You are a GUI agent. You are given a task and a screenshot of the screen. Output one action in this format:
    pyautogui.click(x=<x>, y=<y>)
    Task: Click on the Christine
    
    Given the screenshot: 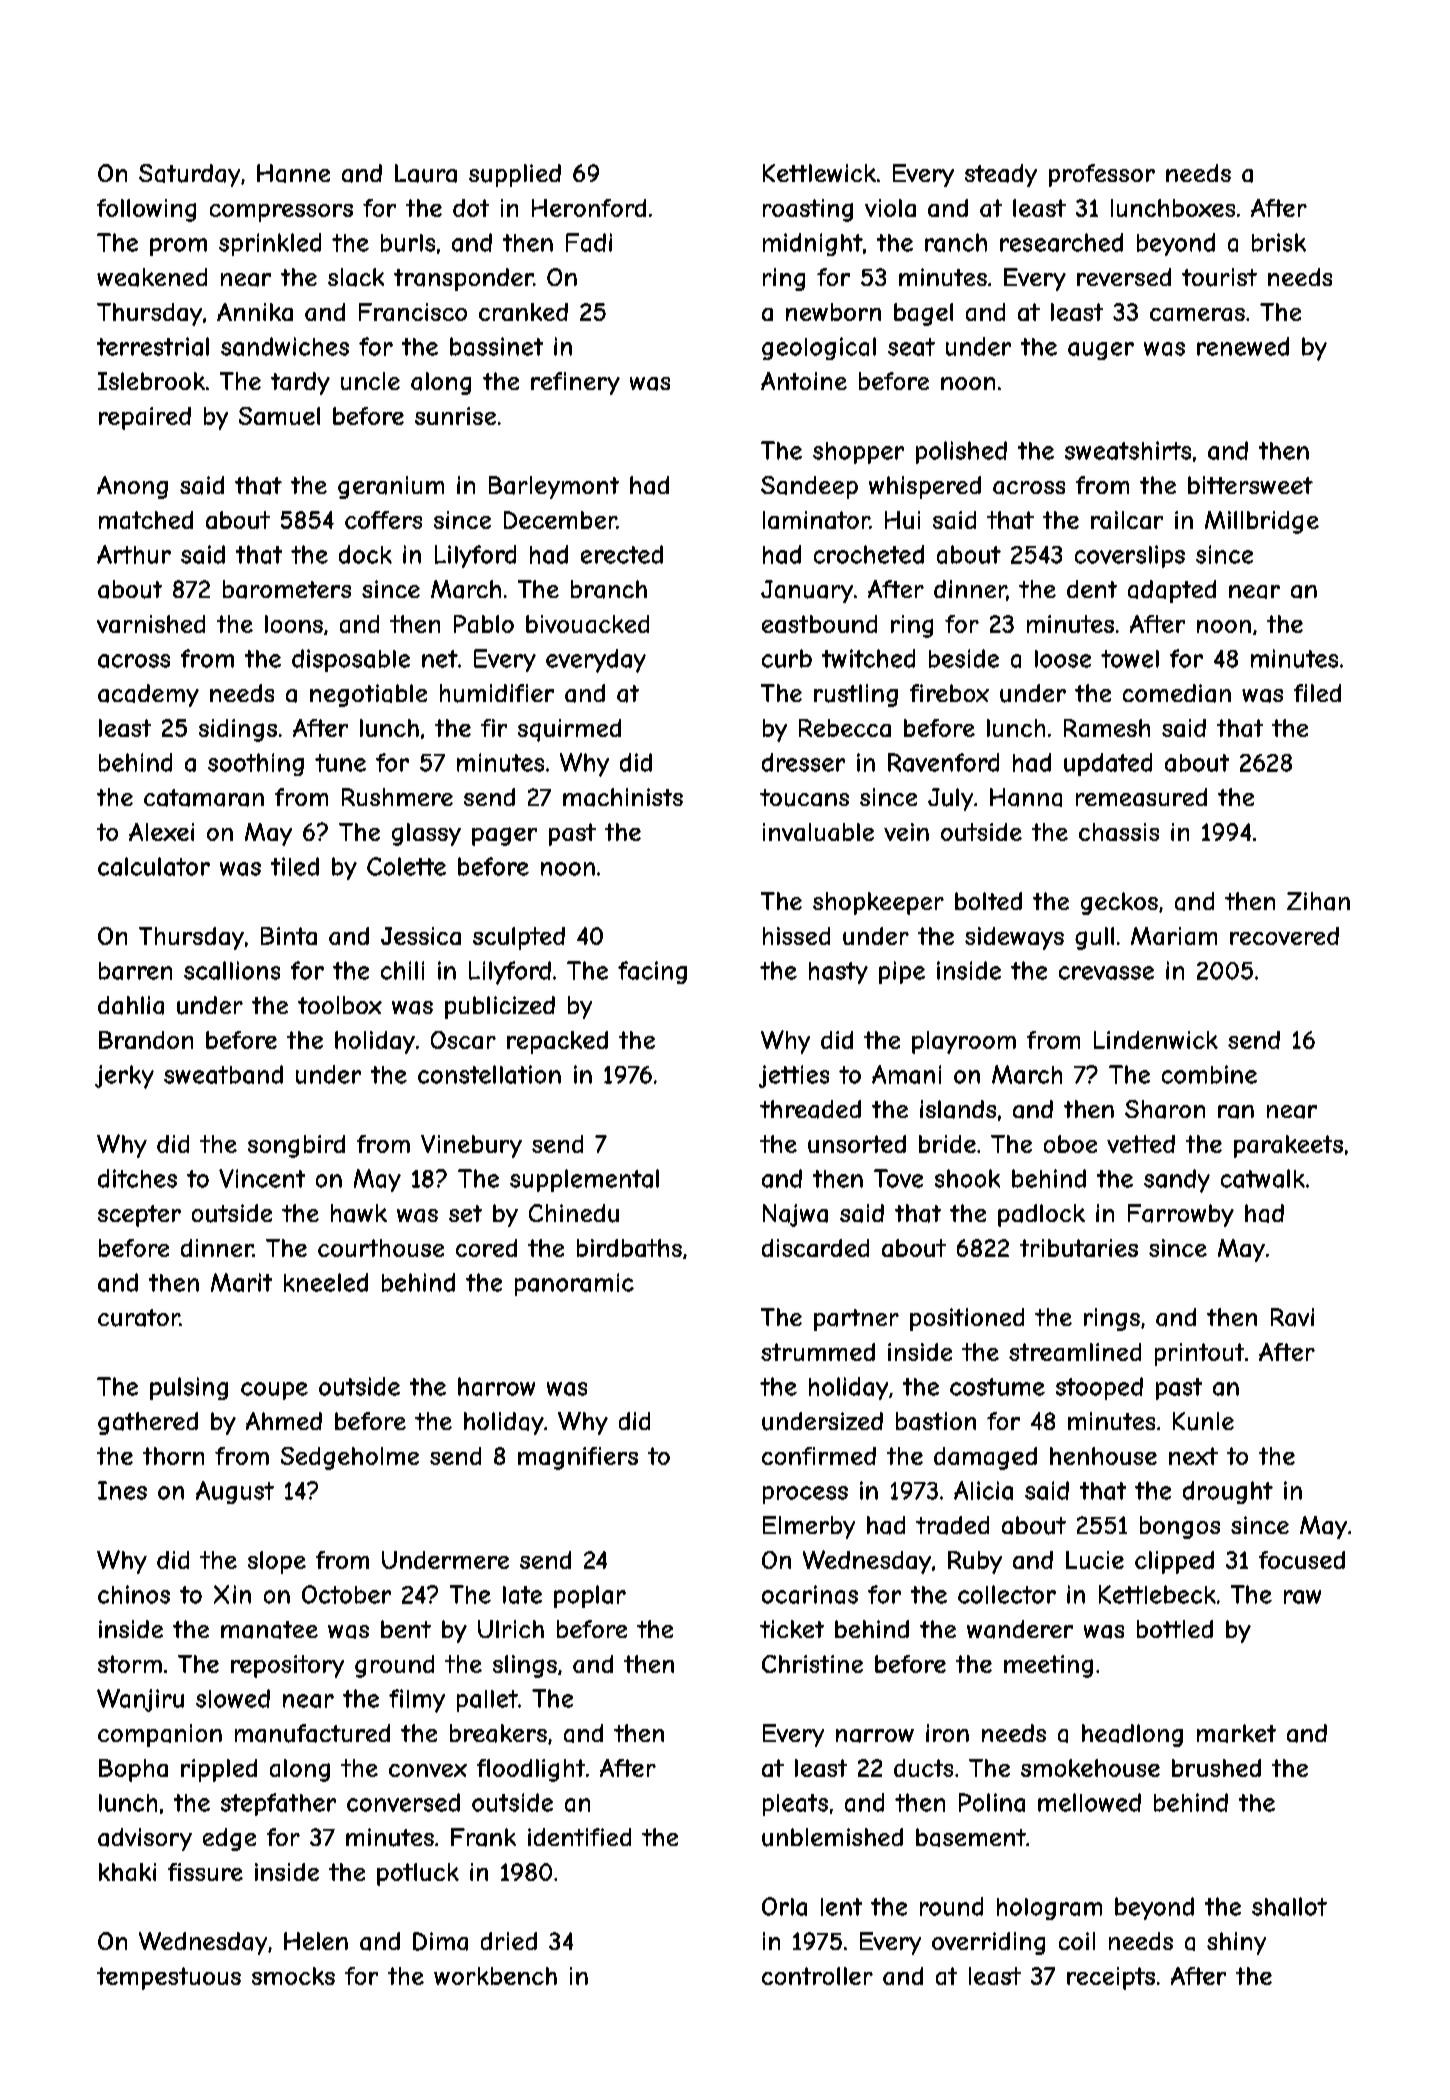 What is the action you would take?
    pyautogui.click(x=812, y=1664)
